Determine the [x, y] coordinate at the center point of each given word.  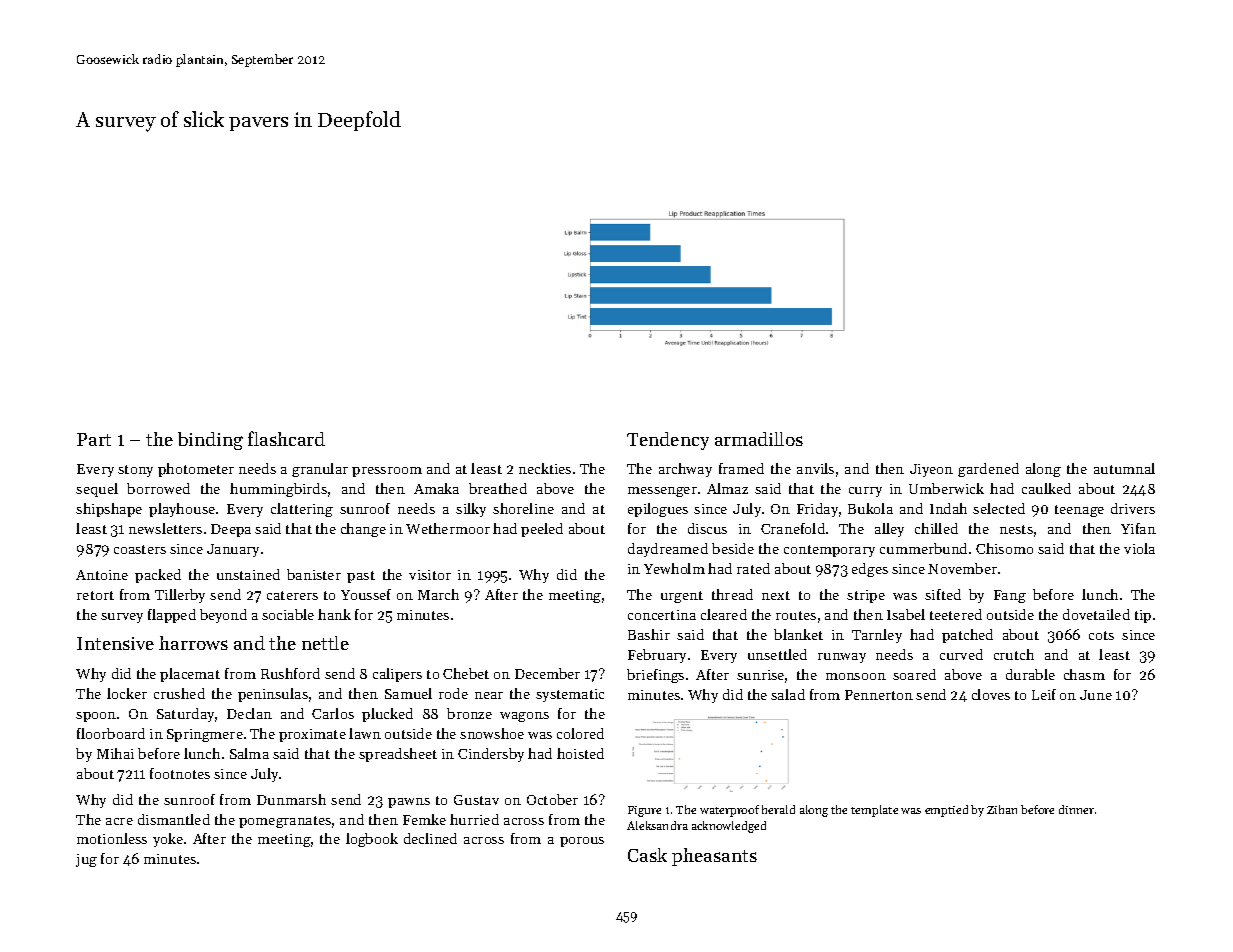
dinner [1076, 809]
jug [86, 860]
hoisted [580, 753]
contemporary [829, 551]
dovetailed [1096, 614]
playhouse [182, 510]
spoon [96, 717]
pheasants [714, 857]
